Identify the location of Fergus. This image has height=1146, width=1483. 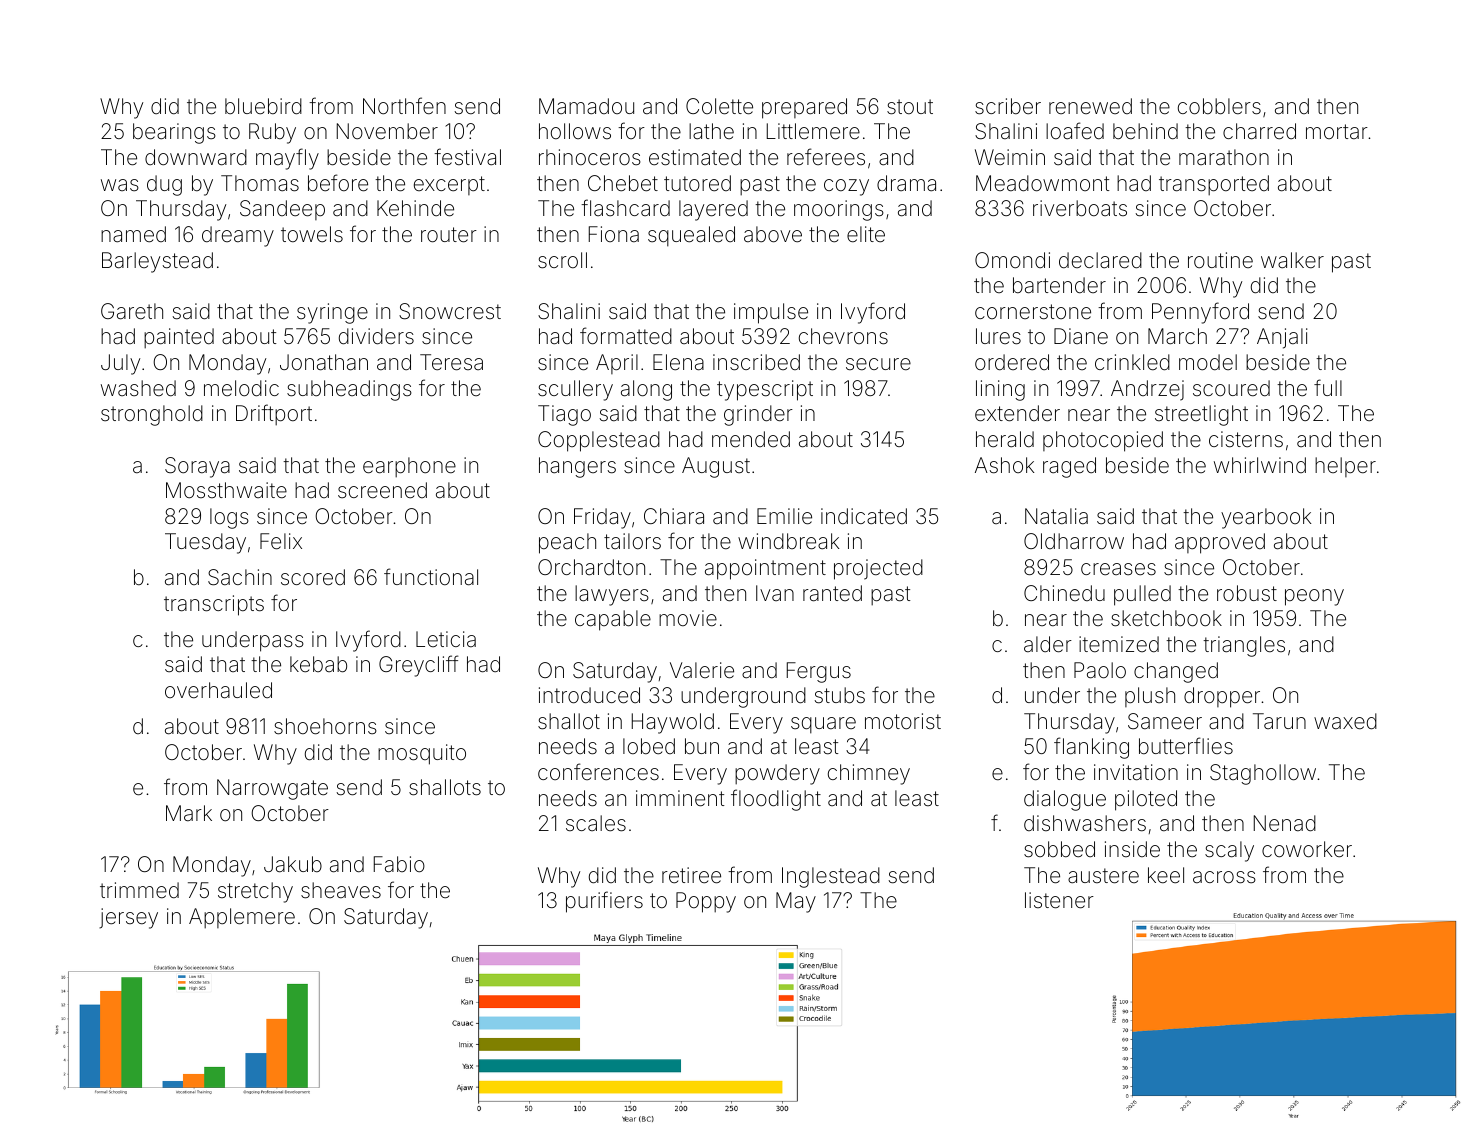
(819, 672).
